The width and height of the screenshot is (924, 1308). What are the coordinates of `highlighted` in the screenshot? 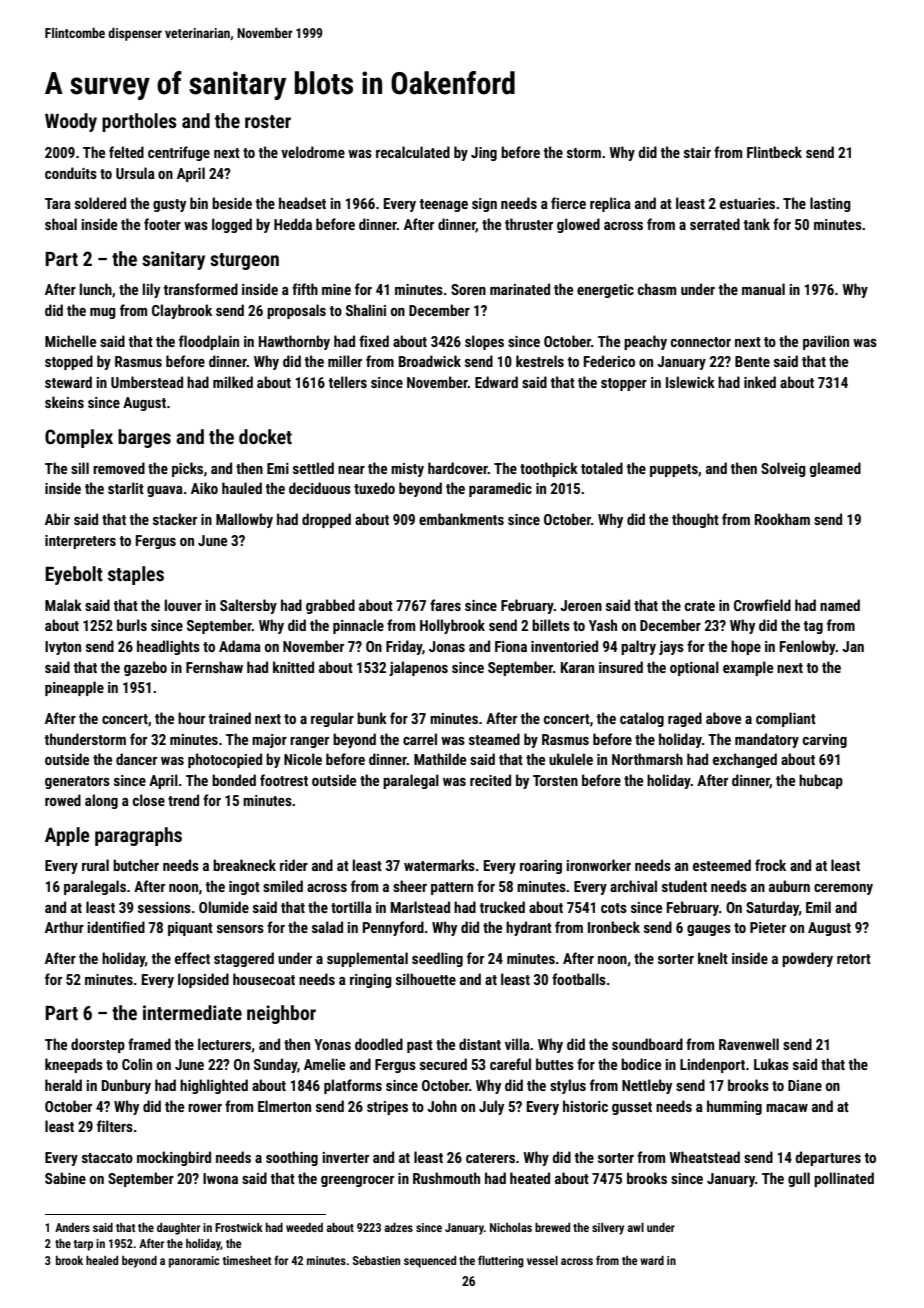 It's located at (214, 1086).
